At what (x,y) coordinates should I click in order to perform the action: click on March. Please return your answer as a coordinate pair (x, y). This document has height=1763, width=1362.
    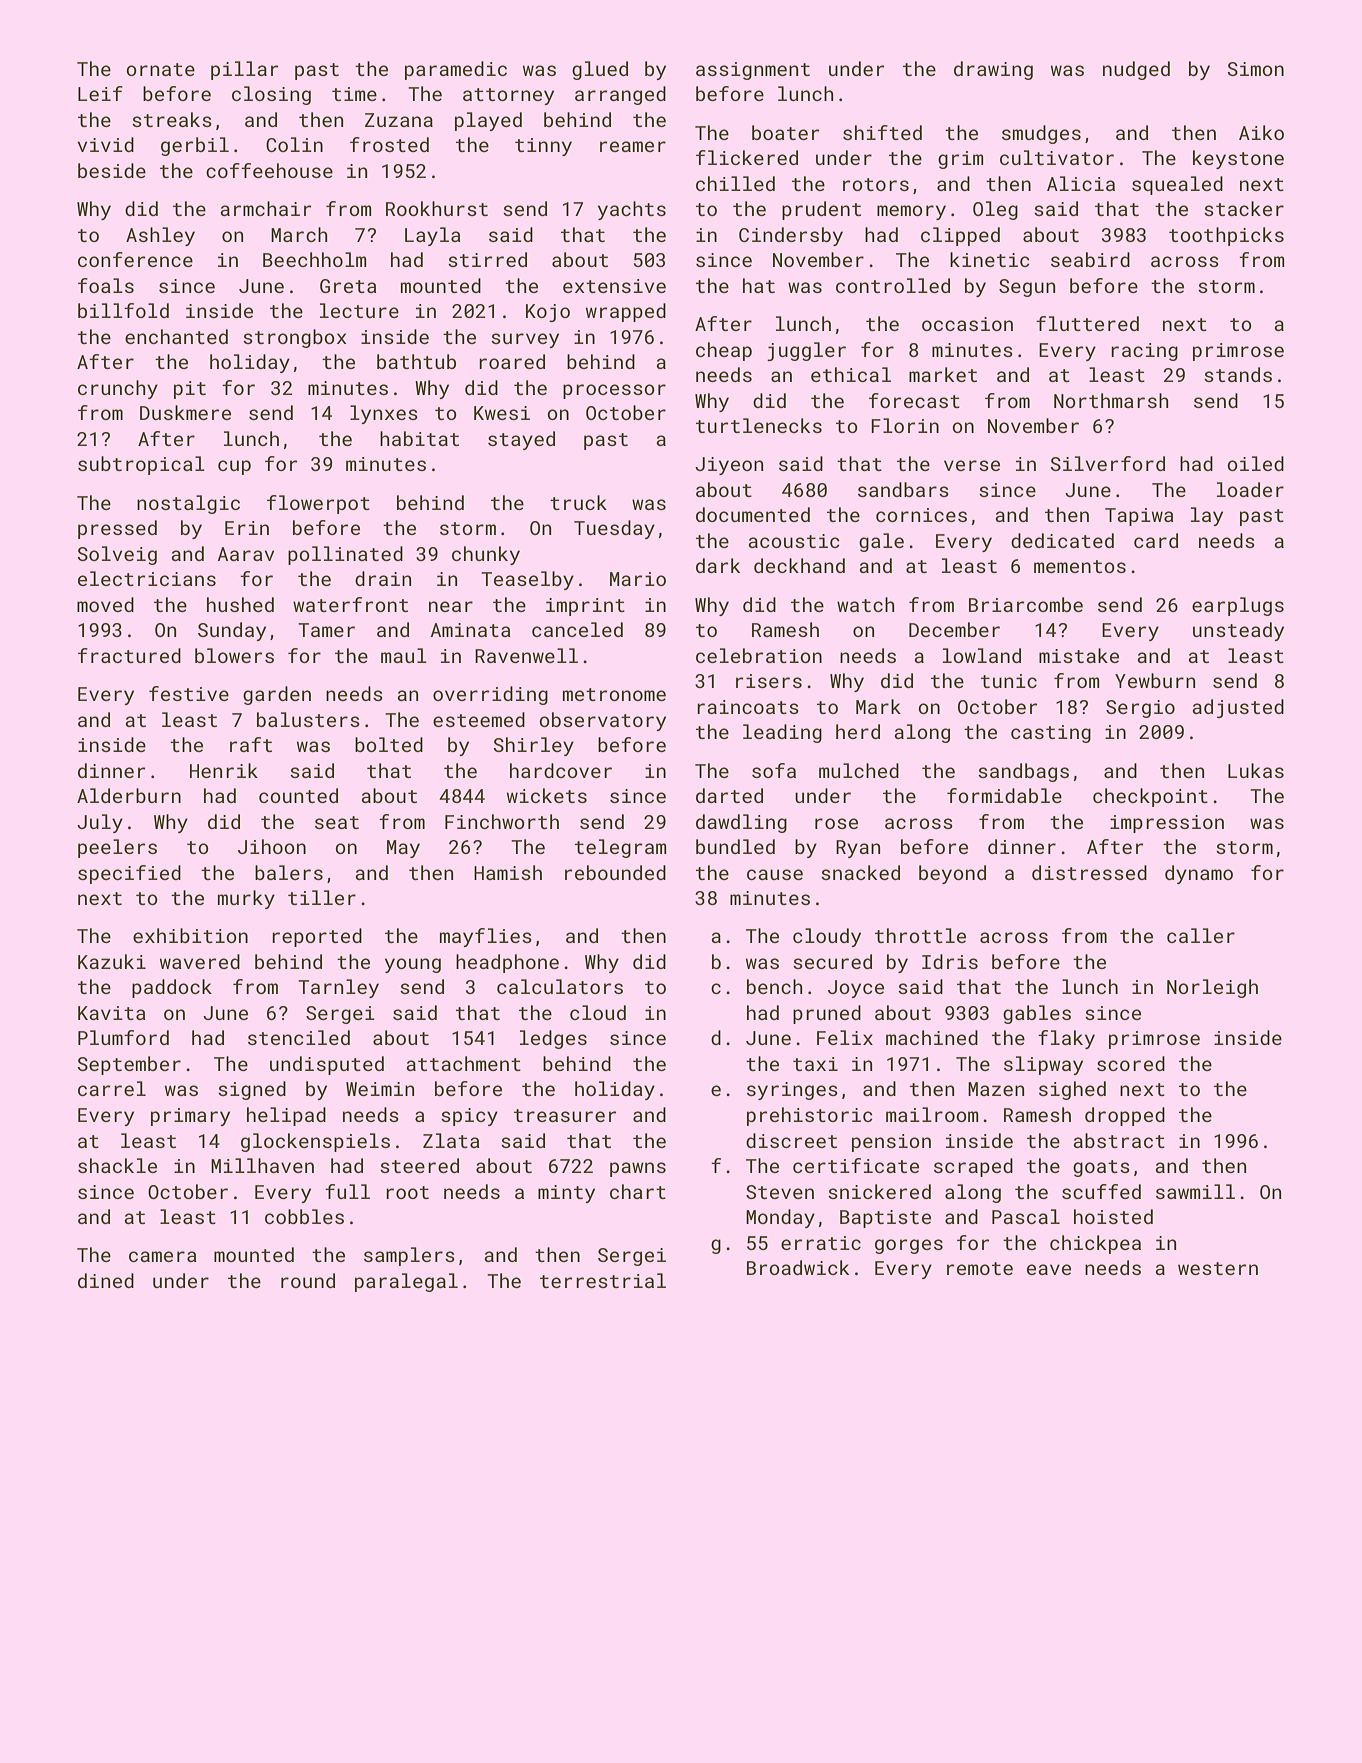
    Looking at the image, I should click on (299, 234).
